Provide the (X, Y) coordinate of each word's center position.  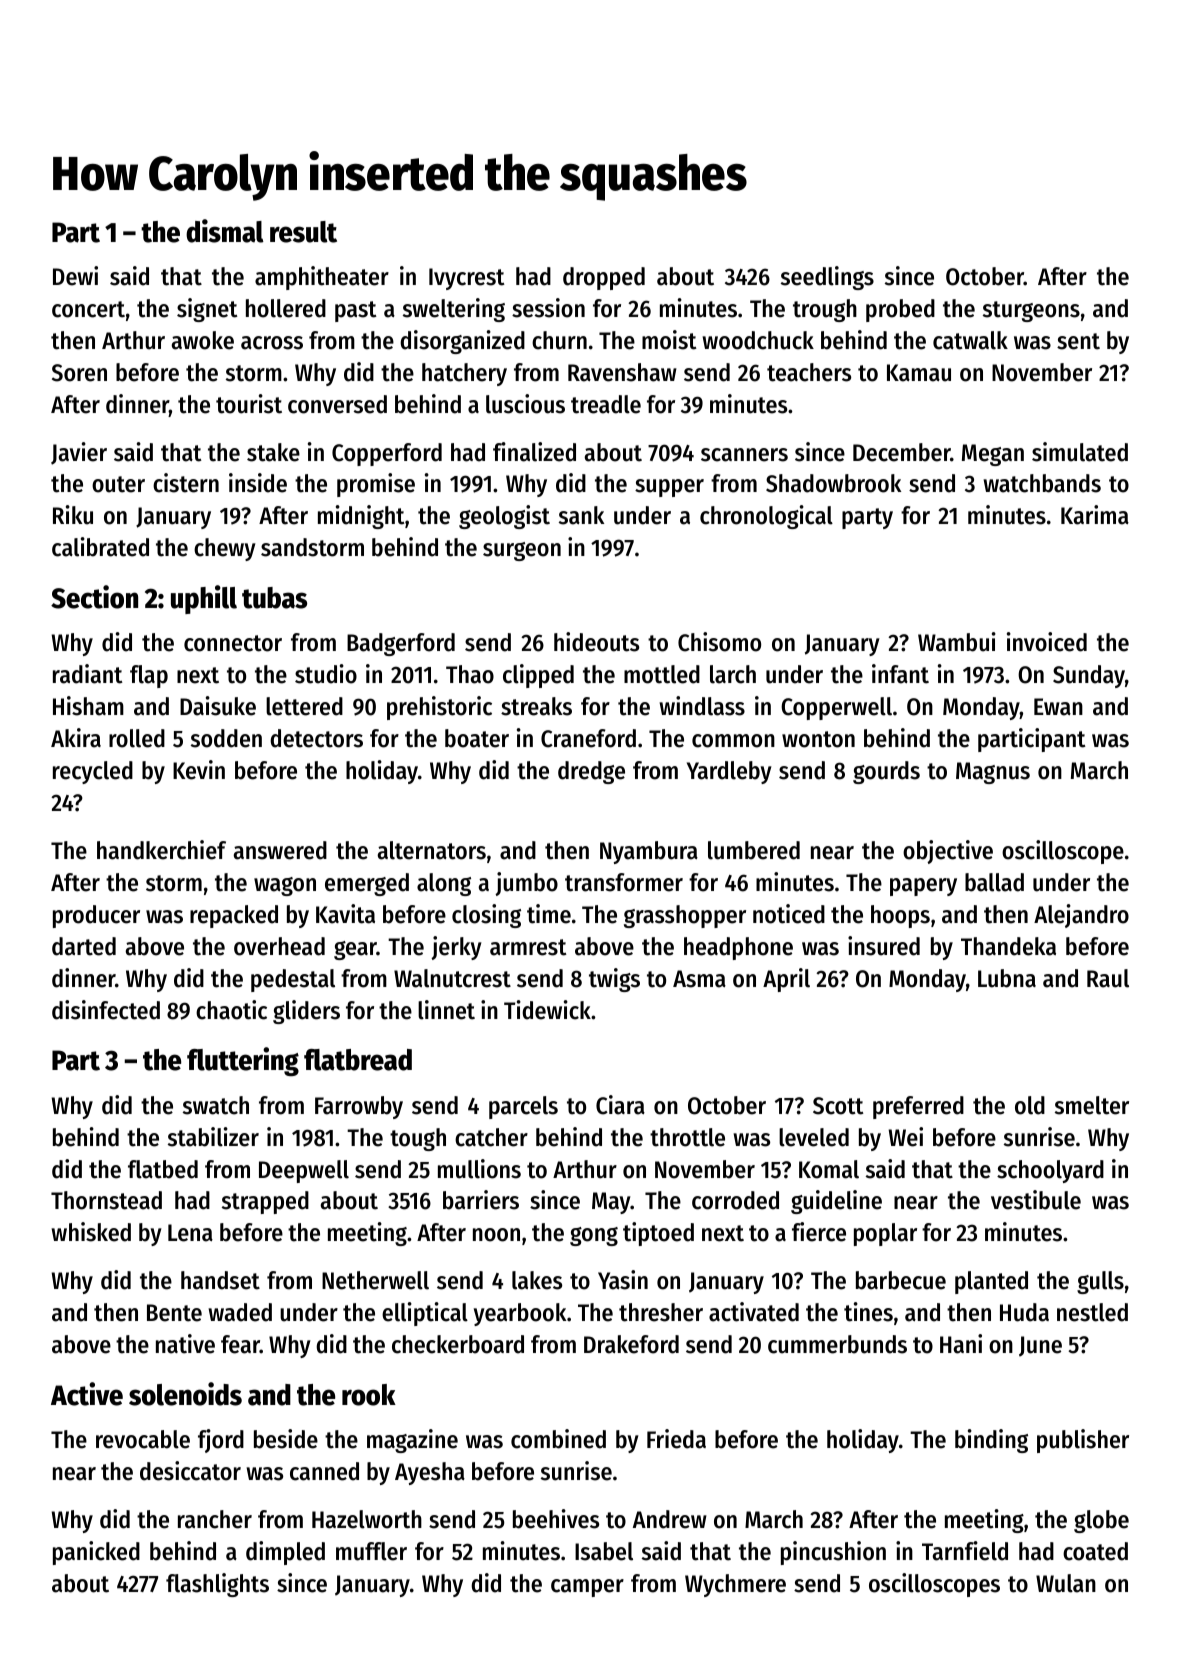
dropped (604, 278)
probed (900, 310)
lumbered (754, 850)
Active (87, 1394)
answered (280, 850)
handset (220, 1280)
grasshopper (685, 916)
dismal (225, 231)
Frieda (676, 1439)
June (1040, 1346)
